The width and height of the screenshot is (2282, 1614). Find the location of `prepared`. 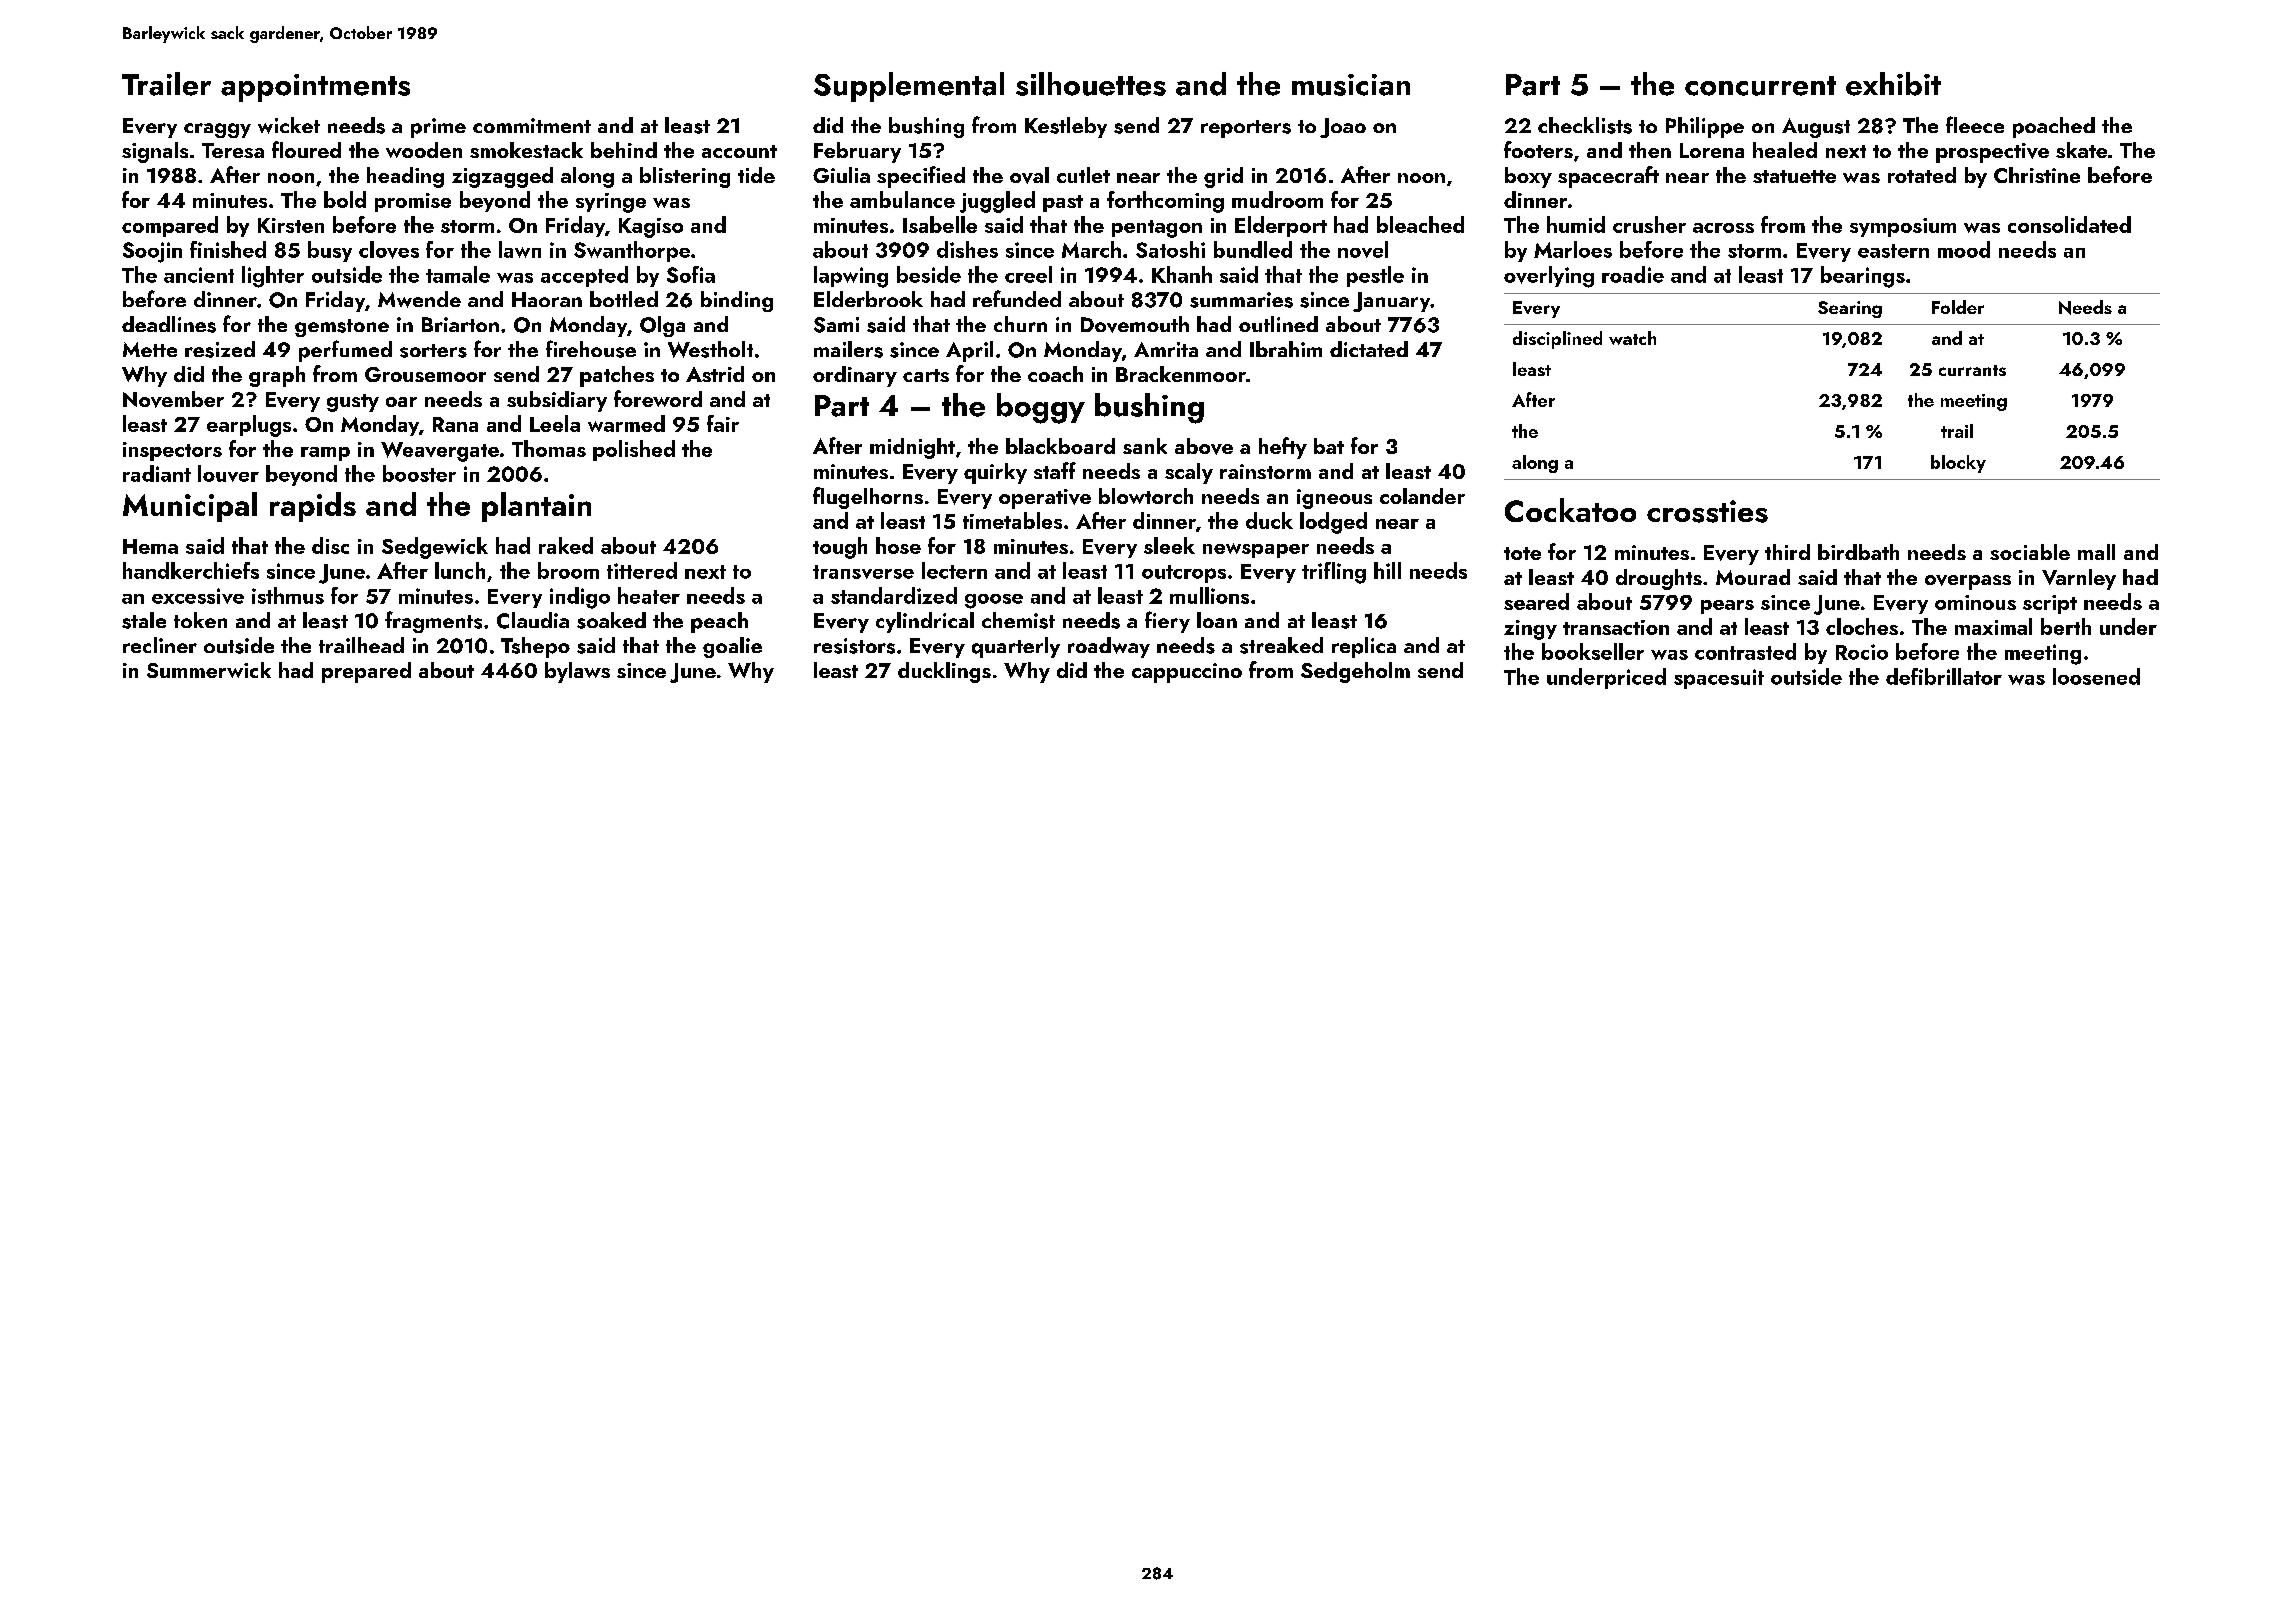

prepared is located at coordinates (366, 672).
